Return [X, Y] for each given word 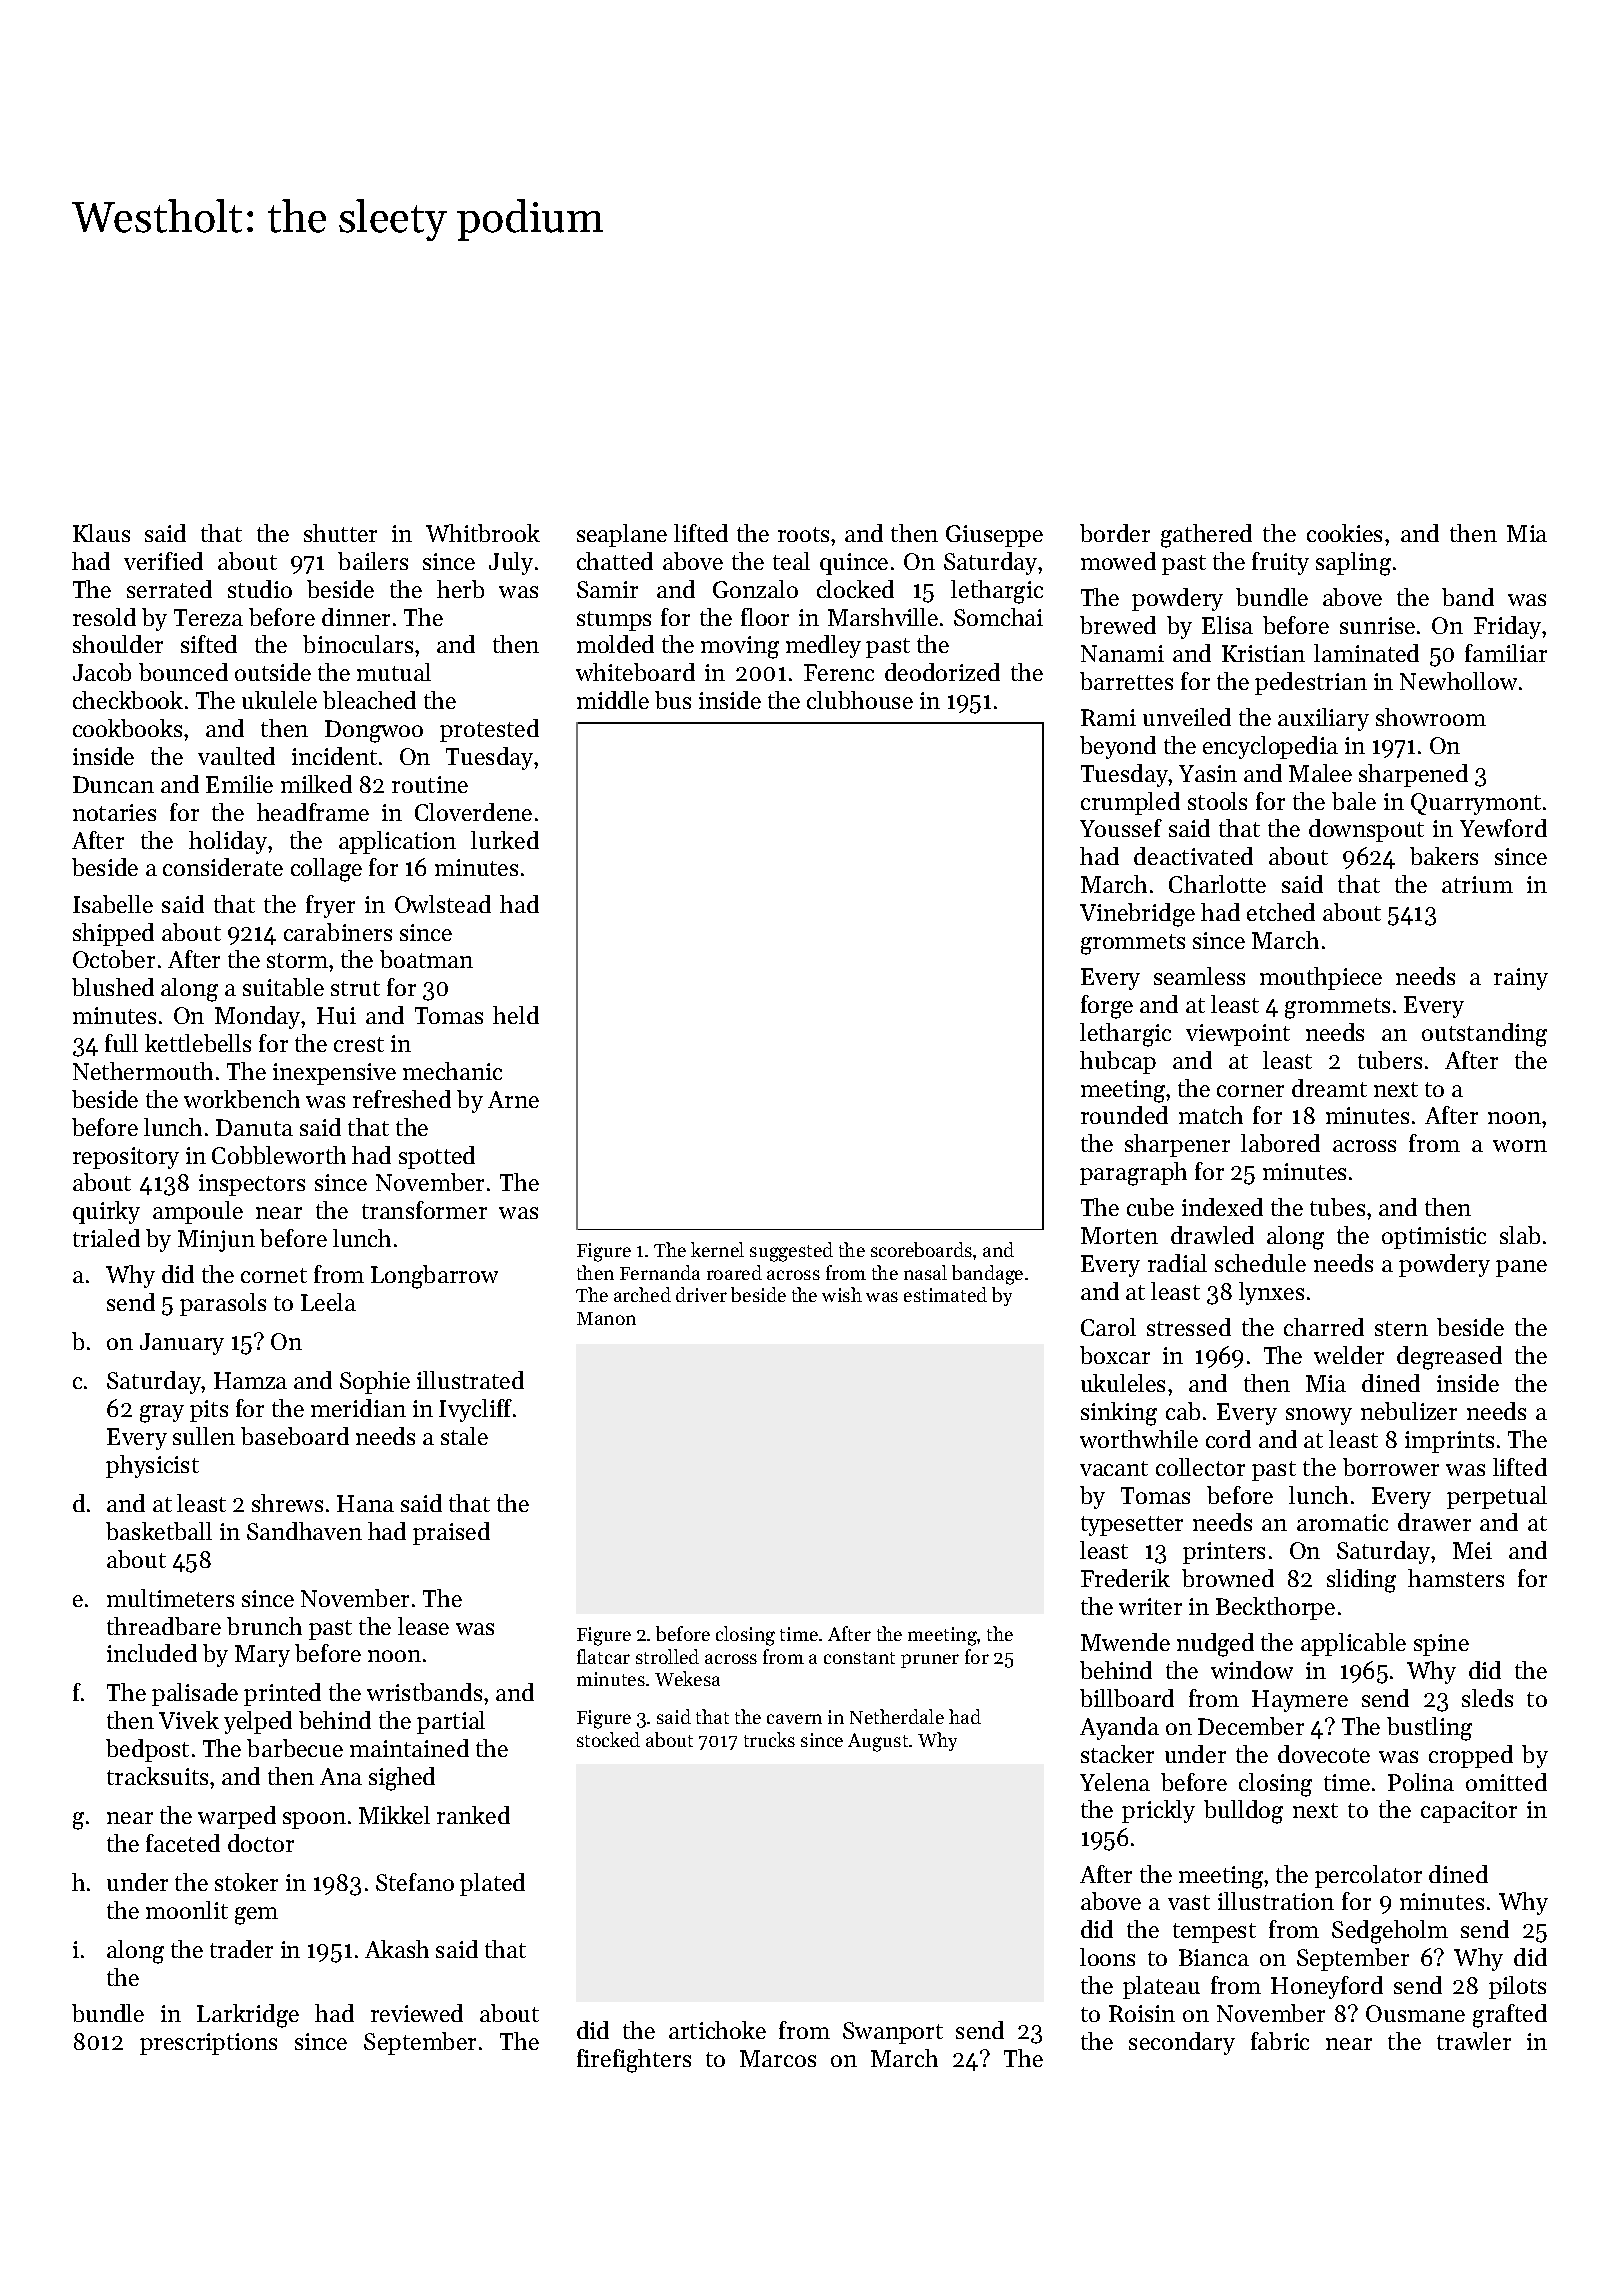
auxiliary [1323, 719]
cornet [274, 1275]
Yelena [1115, 1782]
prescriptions [208, 2044]
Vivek [189, 1720]
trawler [1474, 2041]
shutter [340, 533]
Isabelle [113, 904]
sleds [1487, 1698]
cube [1150, 1207]
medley [823, 646]
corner [1250, 1091]
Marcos [778, 2058]
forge [1107, 1007]
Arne [513, 1099]
